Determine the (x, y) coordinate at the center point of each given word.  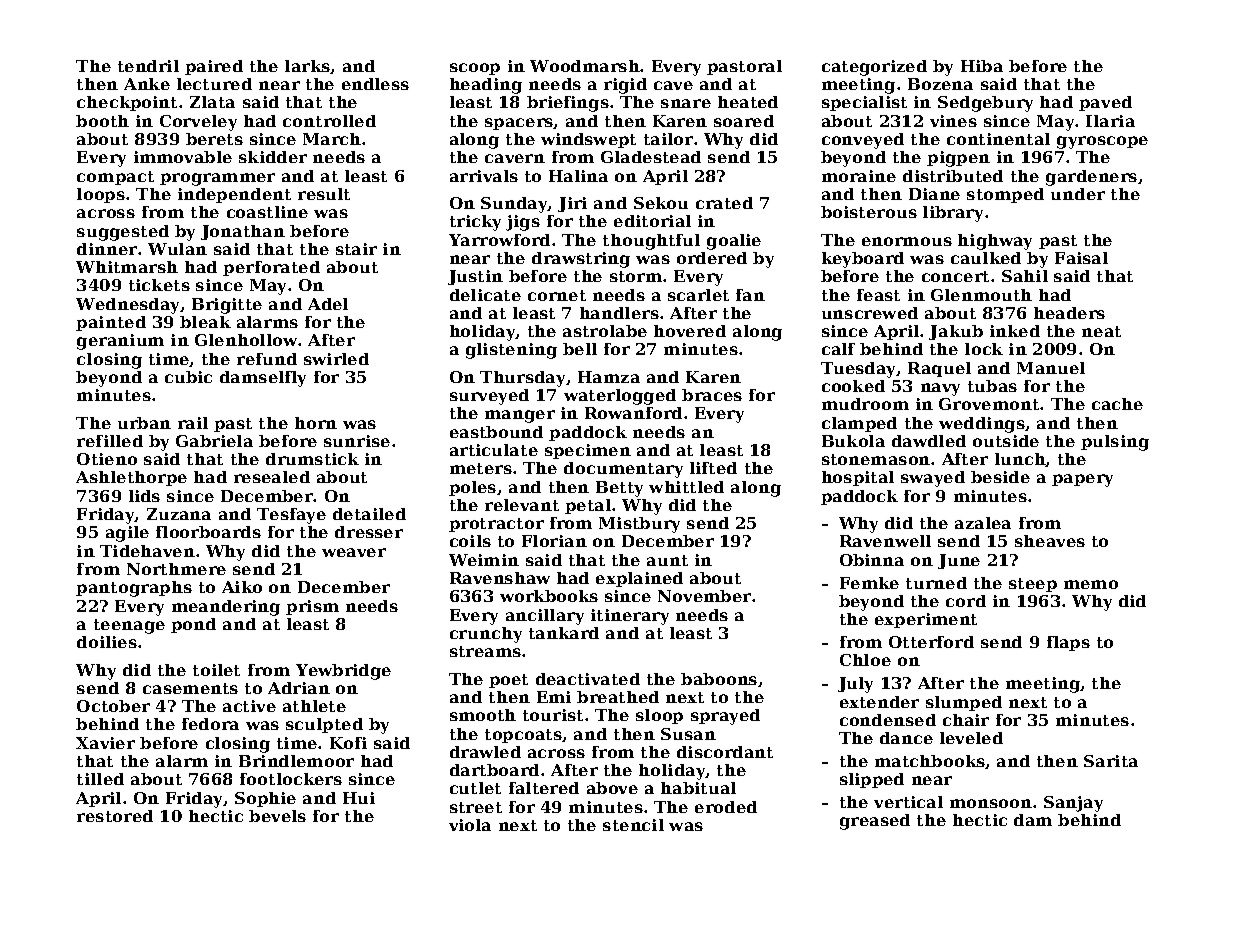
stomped (1005, 195)
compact (115, 178)
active (249, 706)
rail (193, 423)
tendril (148, 66)
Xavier (105, 743)
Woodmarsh (585, 66)
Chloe (865, 660)
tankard (564, 633)
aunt (667, 560)
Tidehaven (147, 551)
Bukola (853, 441)
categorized (874, 68)
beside (1000, 477)
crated (724, 203)
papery (1082, 480)
